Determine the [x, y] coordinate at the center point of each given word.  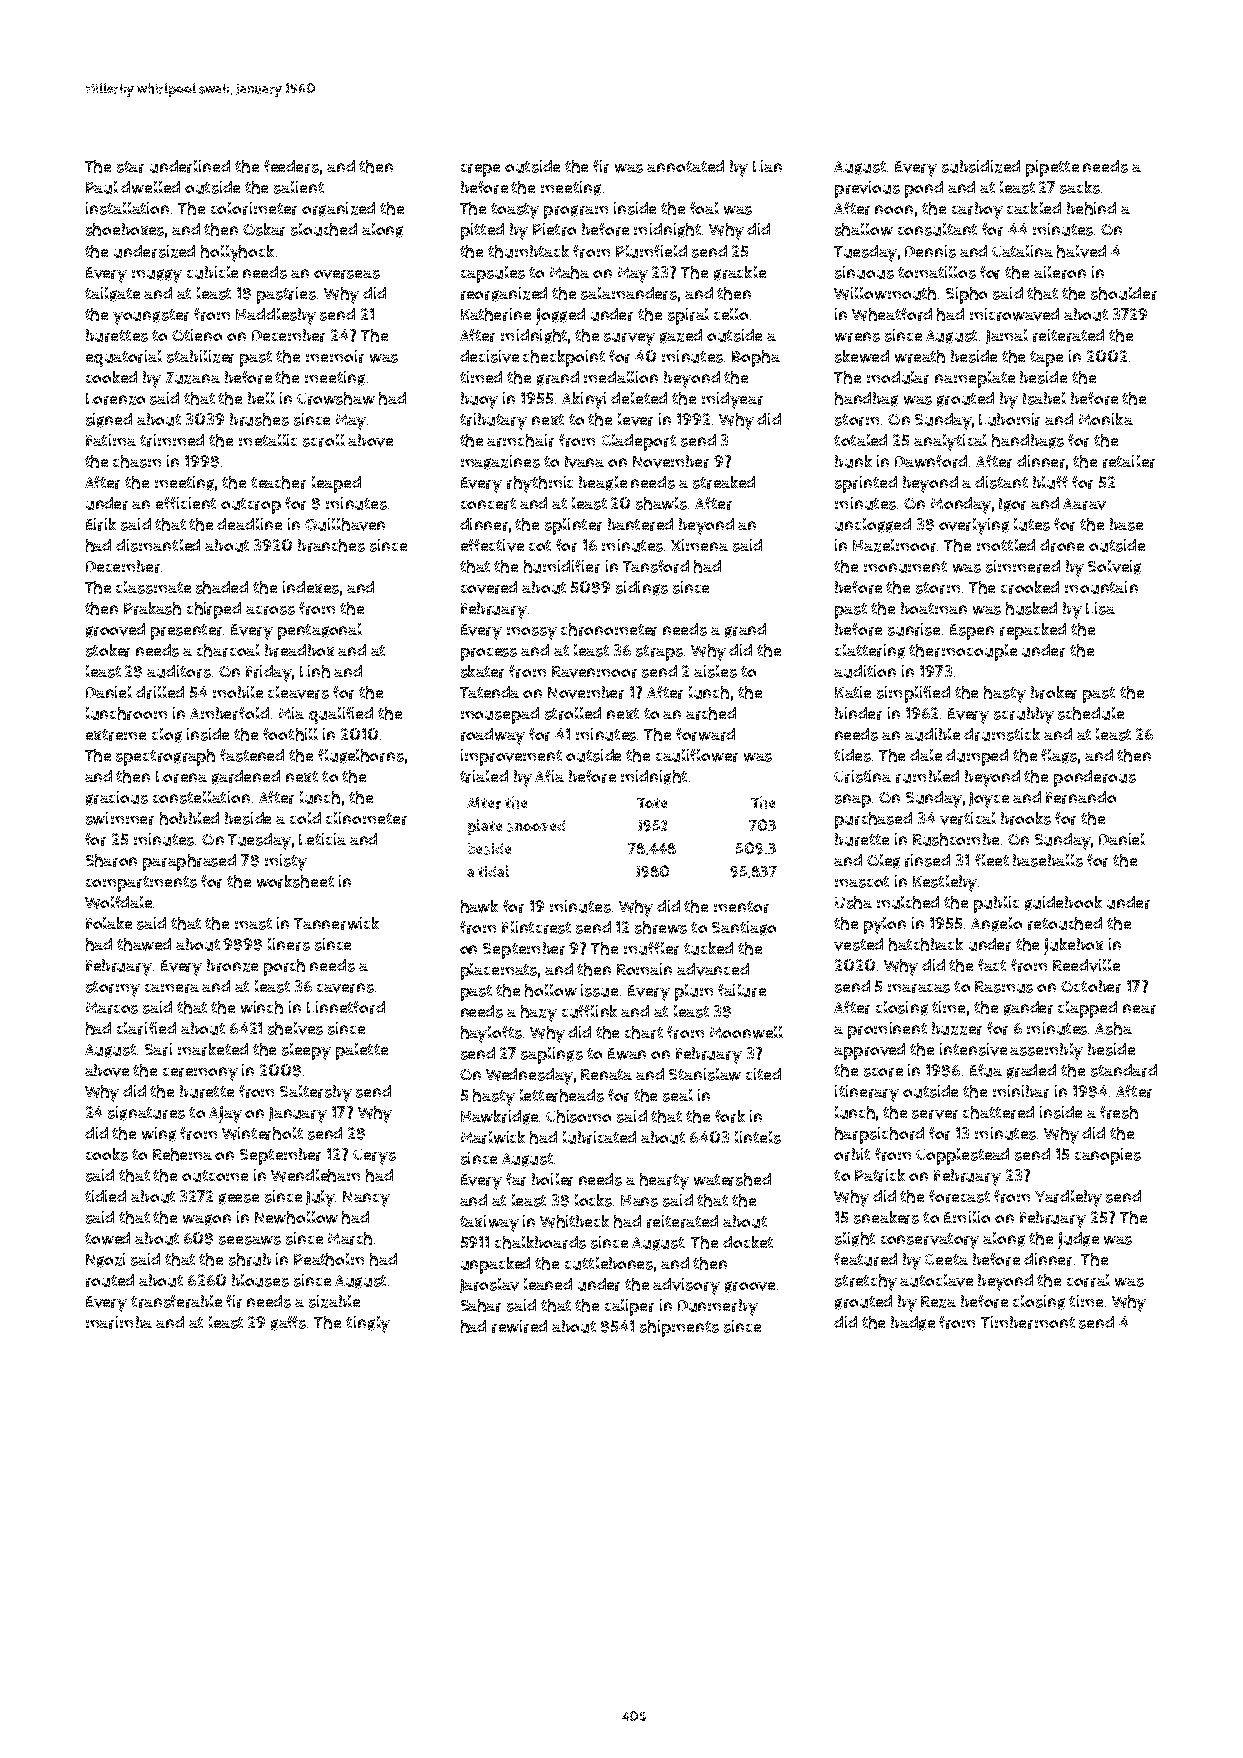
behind [1091, 208]
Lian [767, 166]
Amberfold [229, 713]
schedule [1091, 713]
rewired [519, 1326]
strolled [573, 713]
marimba [119, 1322]
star [130, 167]
